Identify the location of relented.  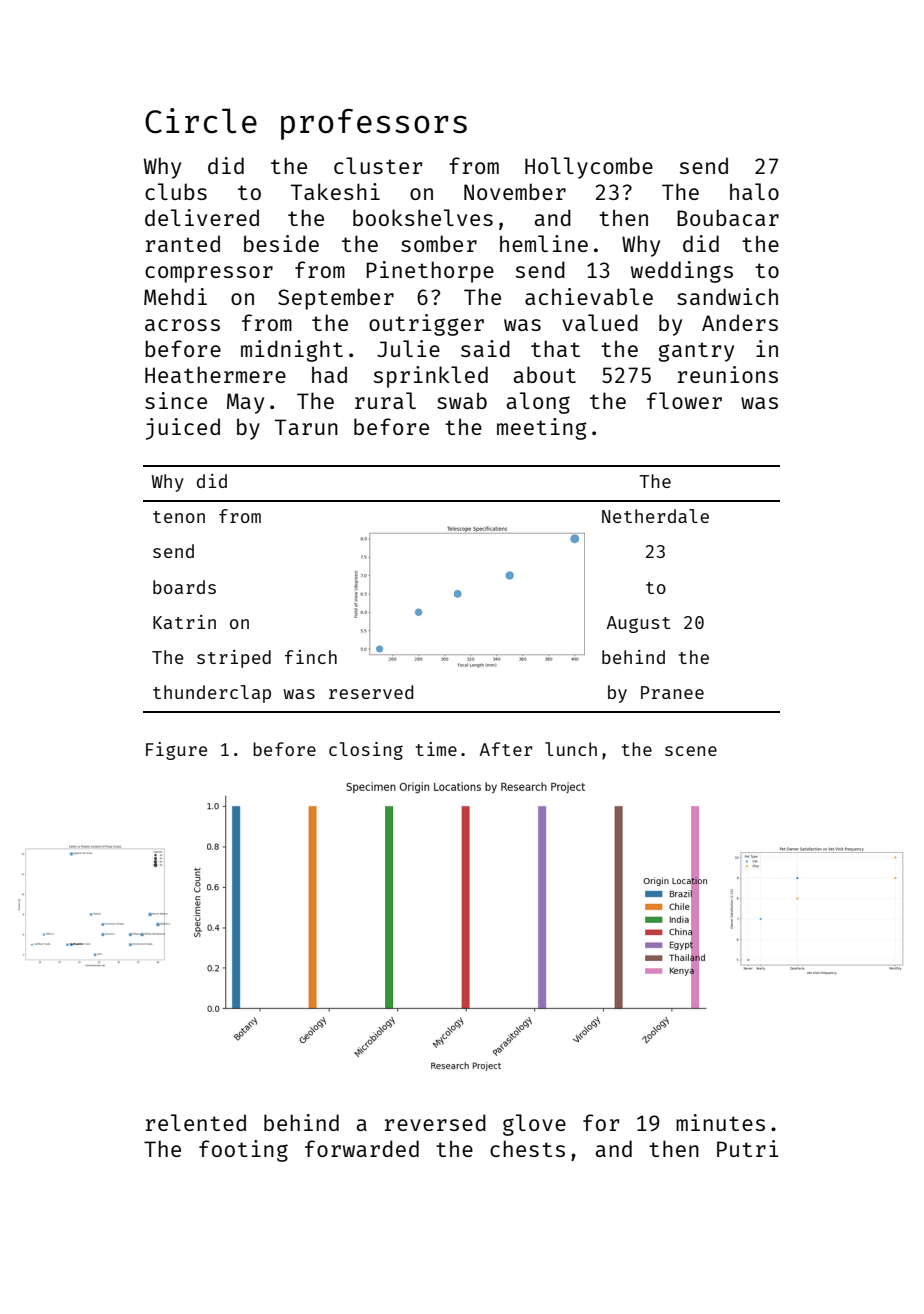
(196, 1122).
